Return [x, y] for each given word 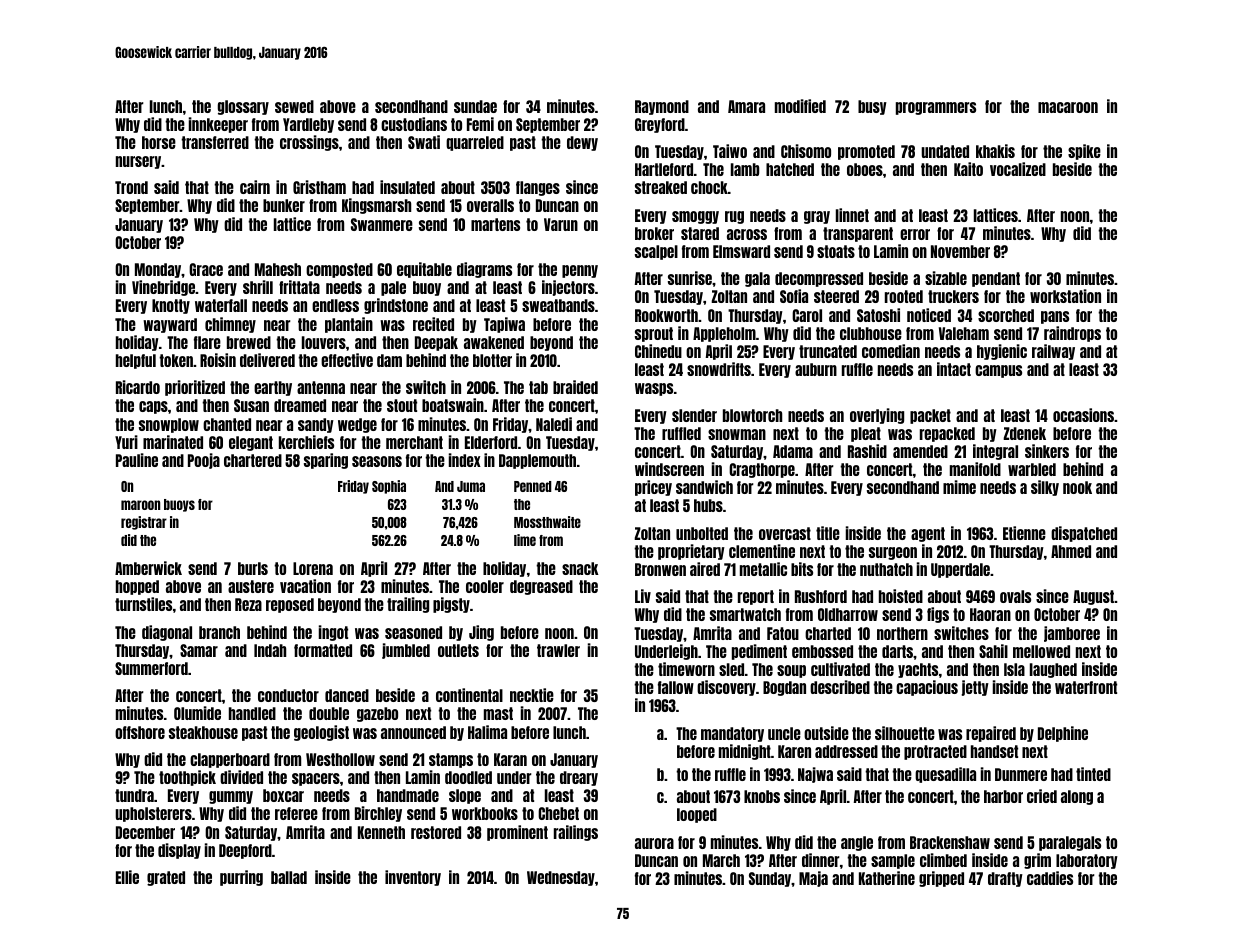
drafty [1005, 879]
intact [954, 369]
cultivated [840, 669]
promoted [866, 152]
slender [694, 415]
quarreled [475, 143]
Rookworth [666, 315]
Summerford [151, 668]
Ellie [127, 877]
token [176, 360]
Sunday [770, 879]
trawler [558, 650]
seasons [377, 461]
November [960, 251]
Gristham [319, 187]
